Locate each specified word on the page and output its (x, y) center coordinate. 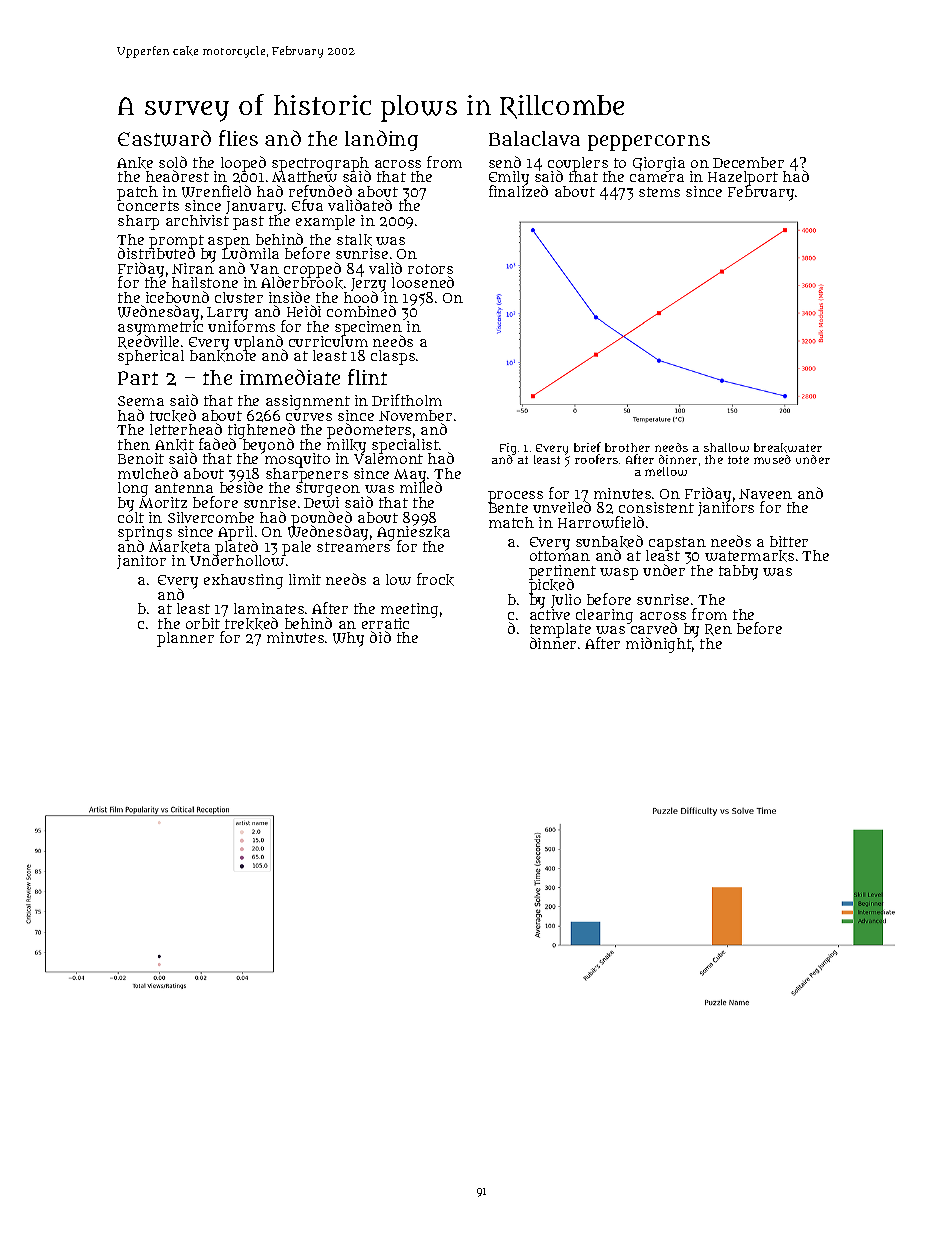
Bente (508, 508)
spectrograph (320, 164)
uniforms (241, 326)
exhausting (243, 581)
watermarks (749, 556)
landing (381, 140)
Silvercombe (211, 517)
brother (627, 447)
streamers (353, 547)
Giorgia (659, 164)
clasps (393, 357)
